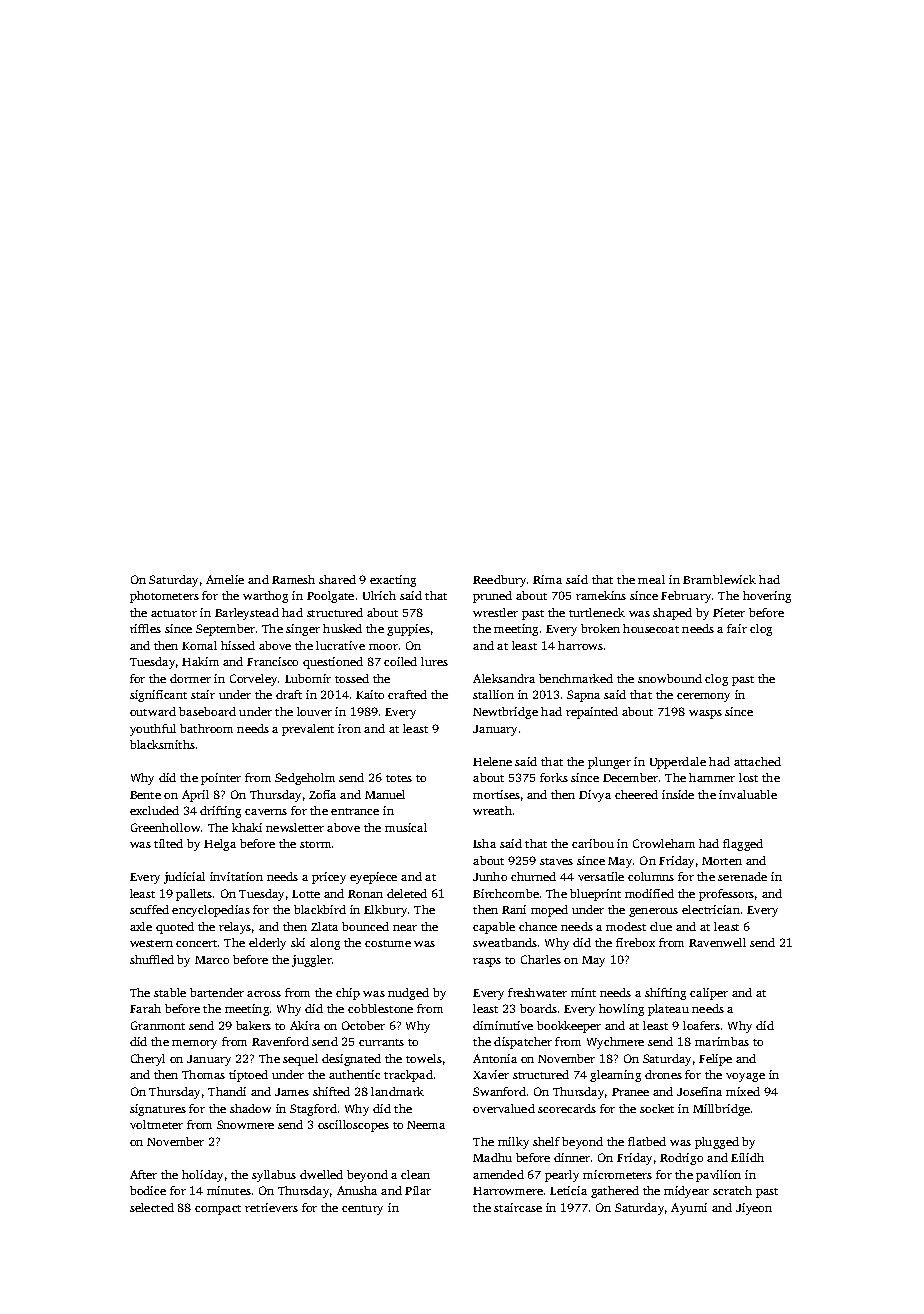 This screenshot has width=924, height=1314. Describe the element at coordinates (156, 1124) in the screenshot. I see `voltmeter` at that location.
